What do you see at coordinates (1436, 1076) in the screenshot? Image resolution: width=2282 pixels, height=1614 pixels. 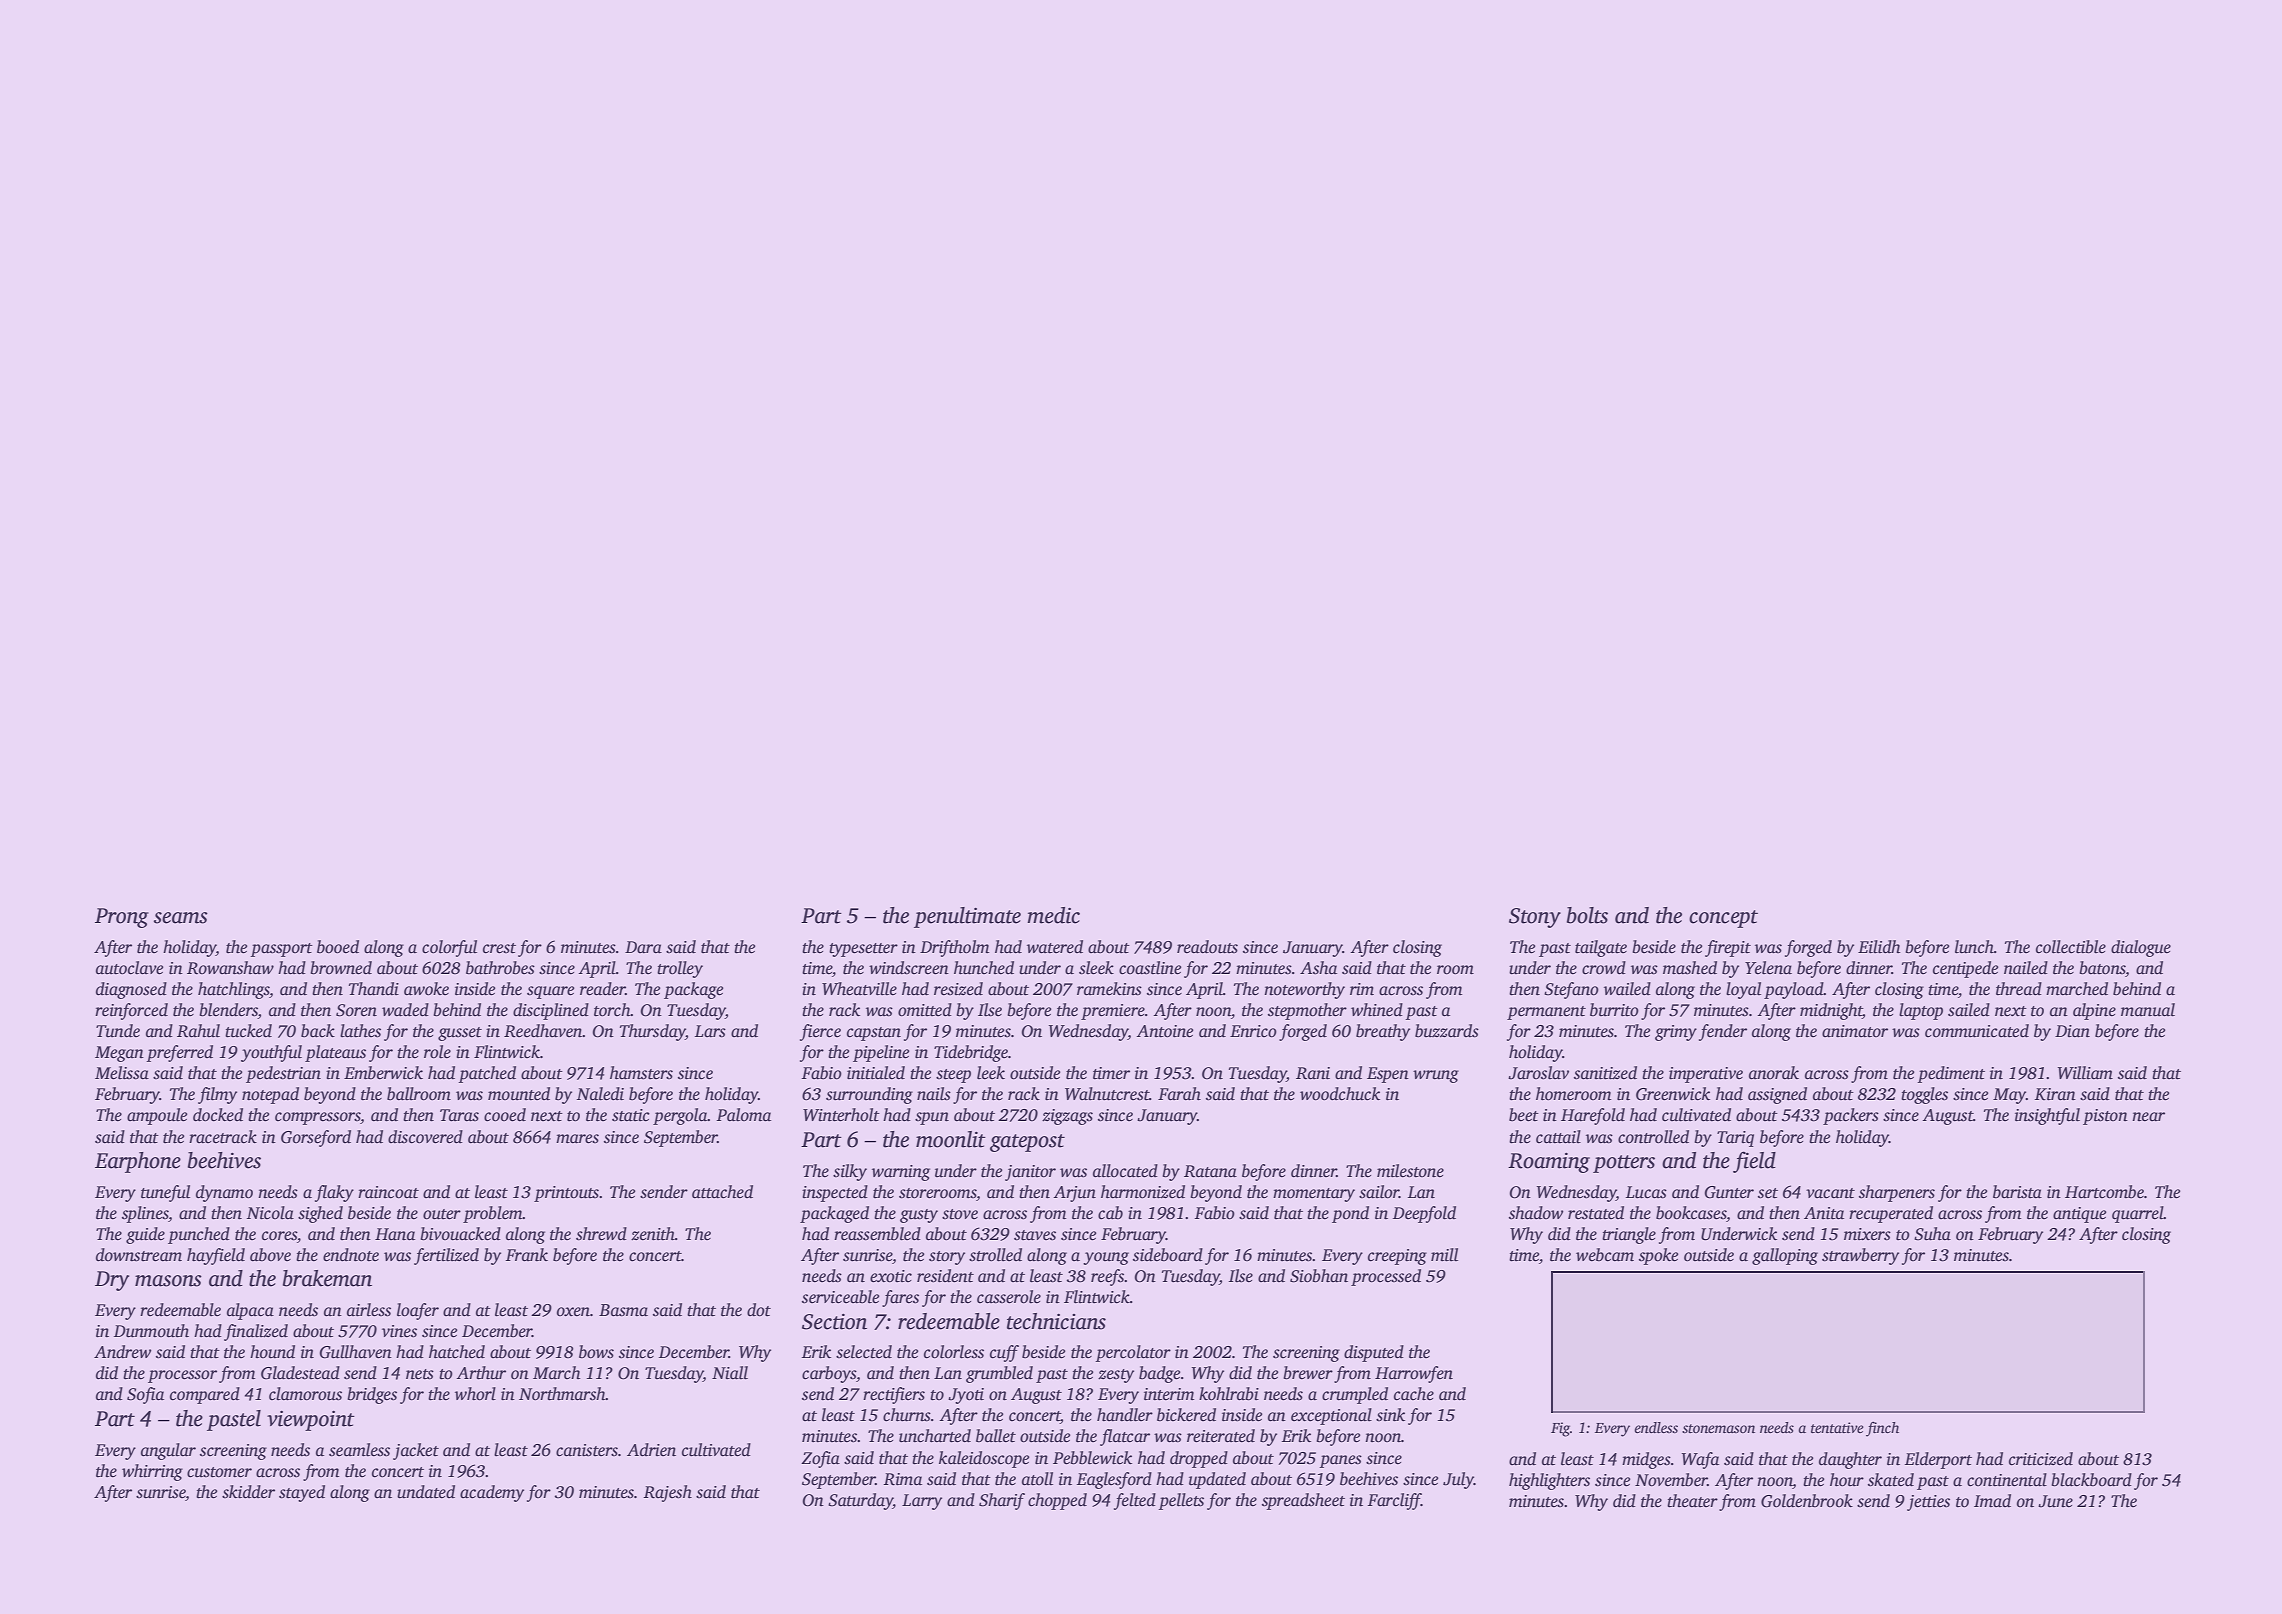 I see `wrung` at bounding box center [1436, 1076].
